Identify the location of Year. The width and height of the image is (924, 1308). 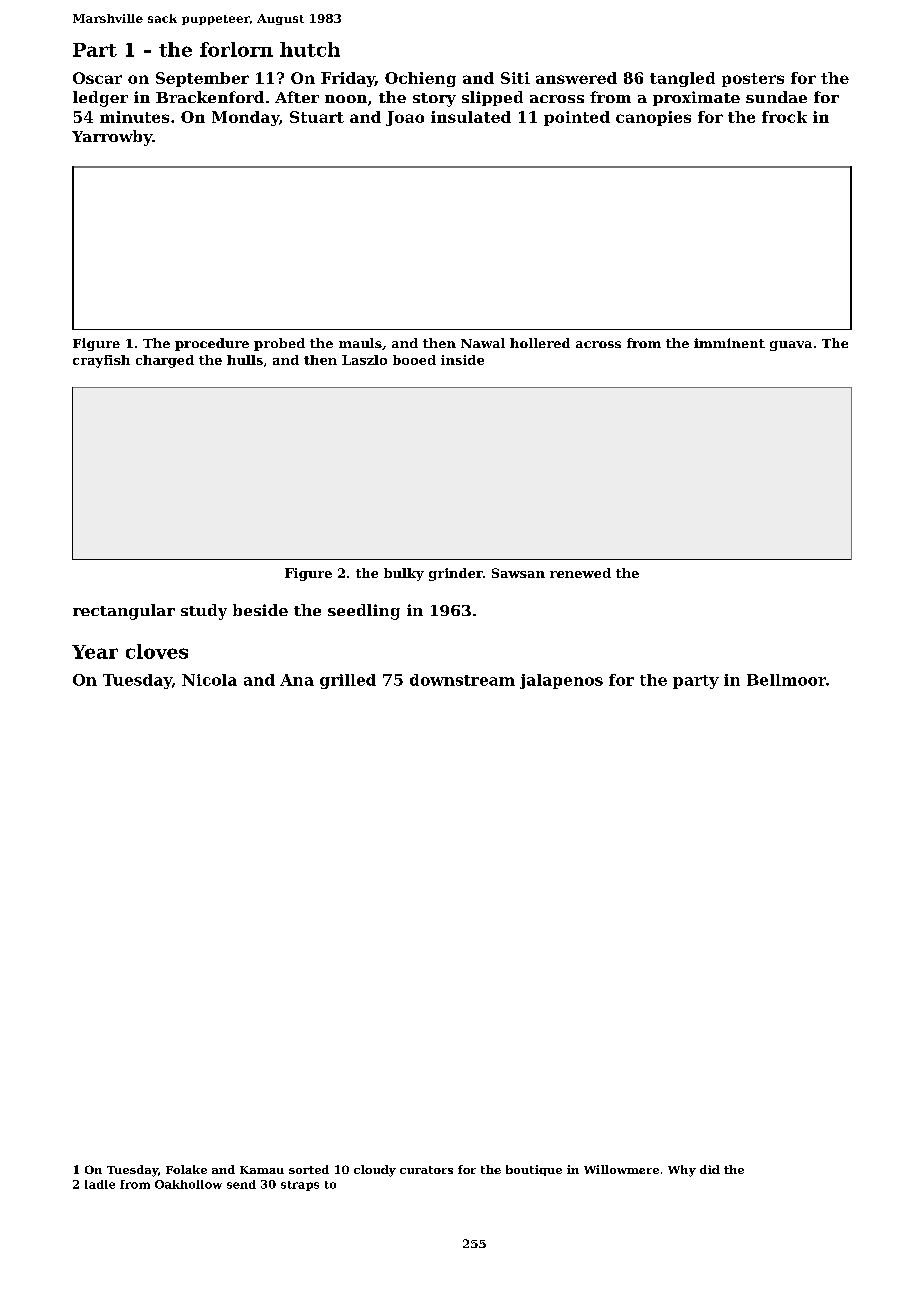
(95, 652).
